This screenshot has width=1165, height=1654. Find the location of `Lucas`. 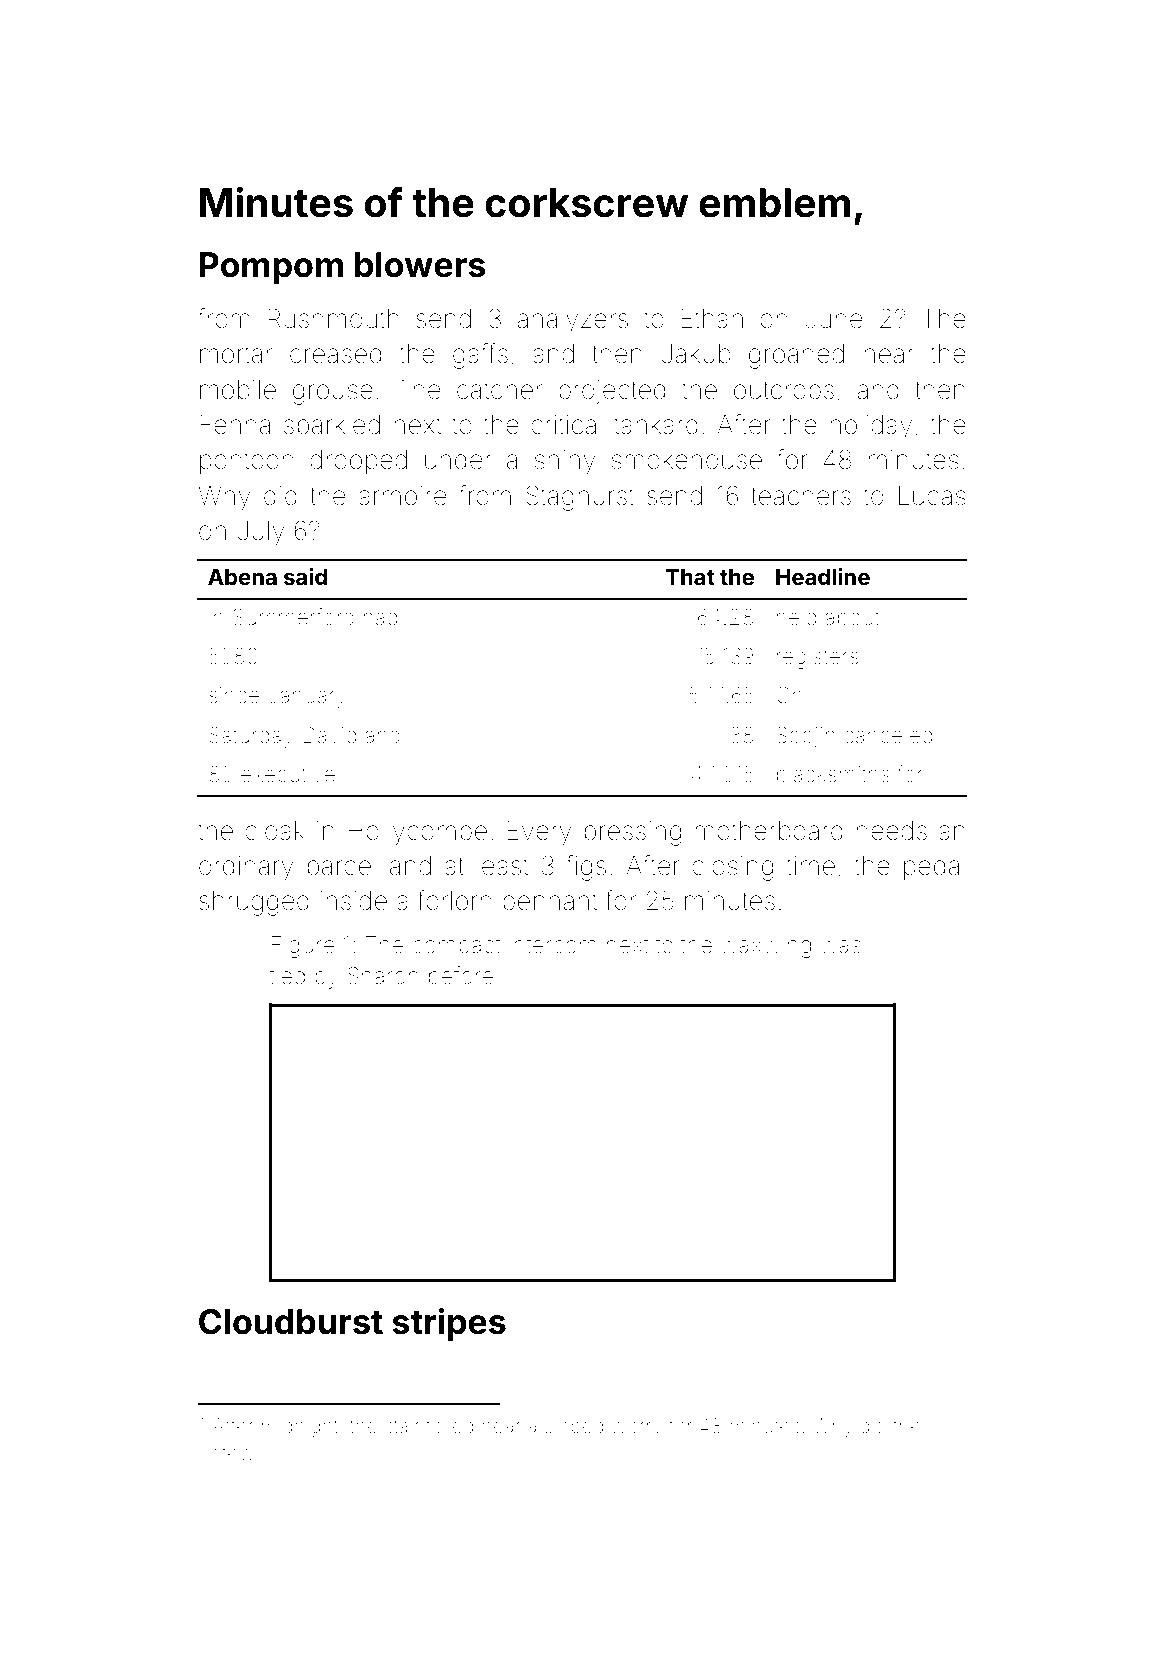

Lucas is located at coordinates (932, 496).
